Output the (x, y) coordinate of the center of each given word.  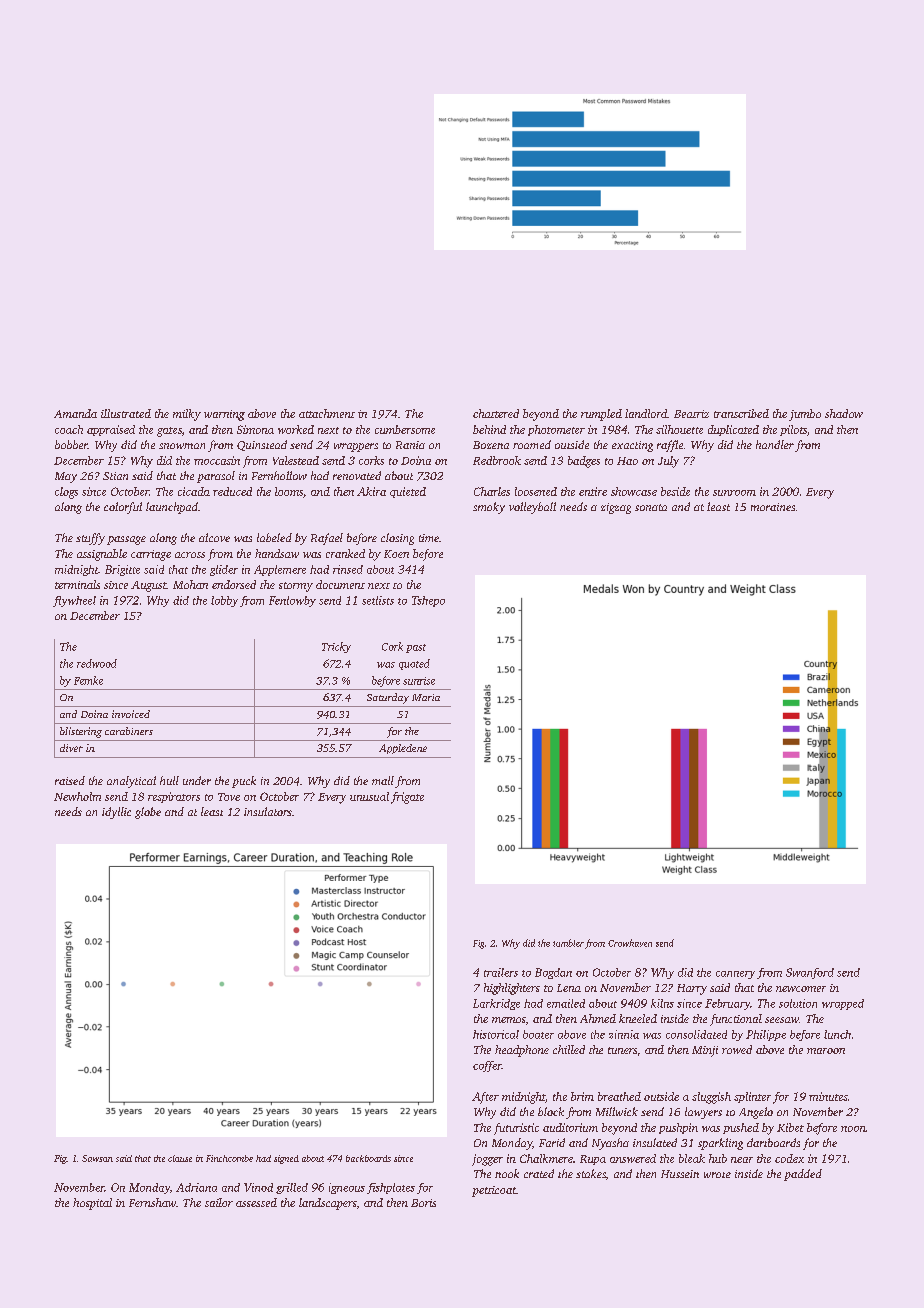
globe (148, 813)
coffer (487, 1066)
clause (180, 1158)
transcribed (741, 413)
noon (853, 1129)
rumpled (601, 415)
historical (496, 1034)
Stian (115, 476)
